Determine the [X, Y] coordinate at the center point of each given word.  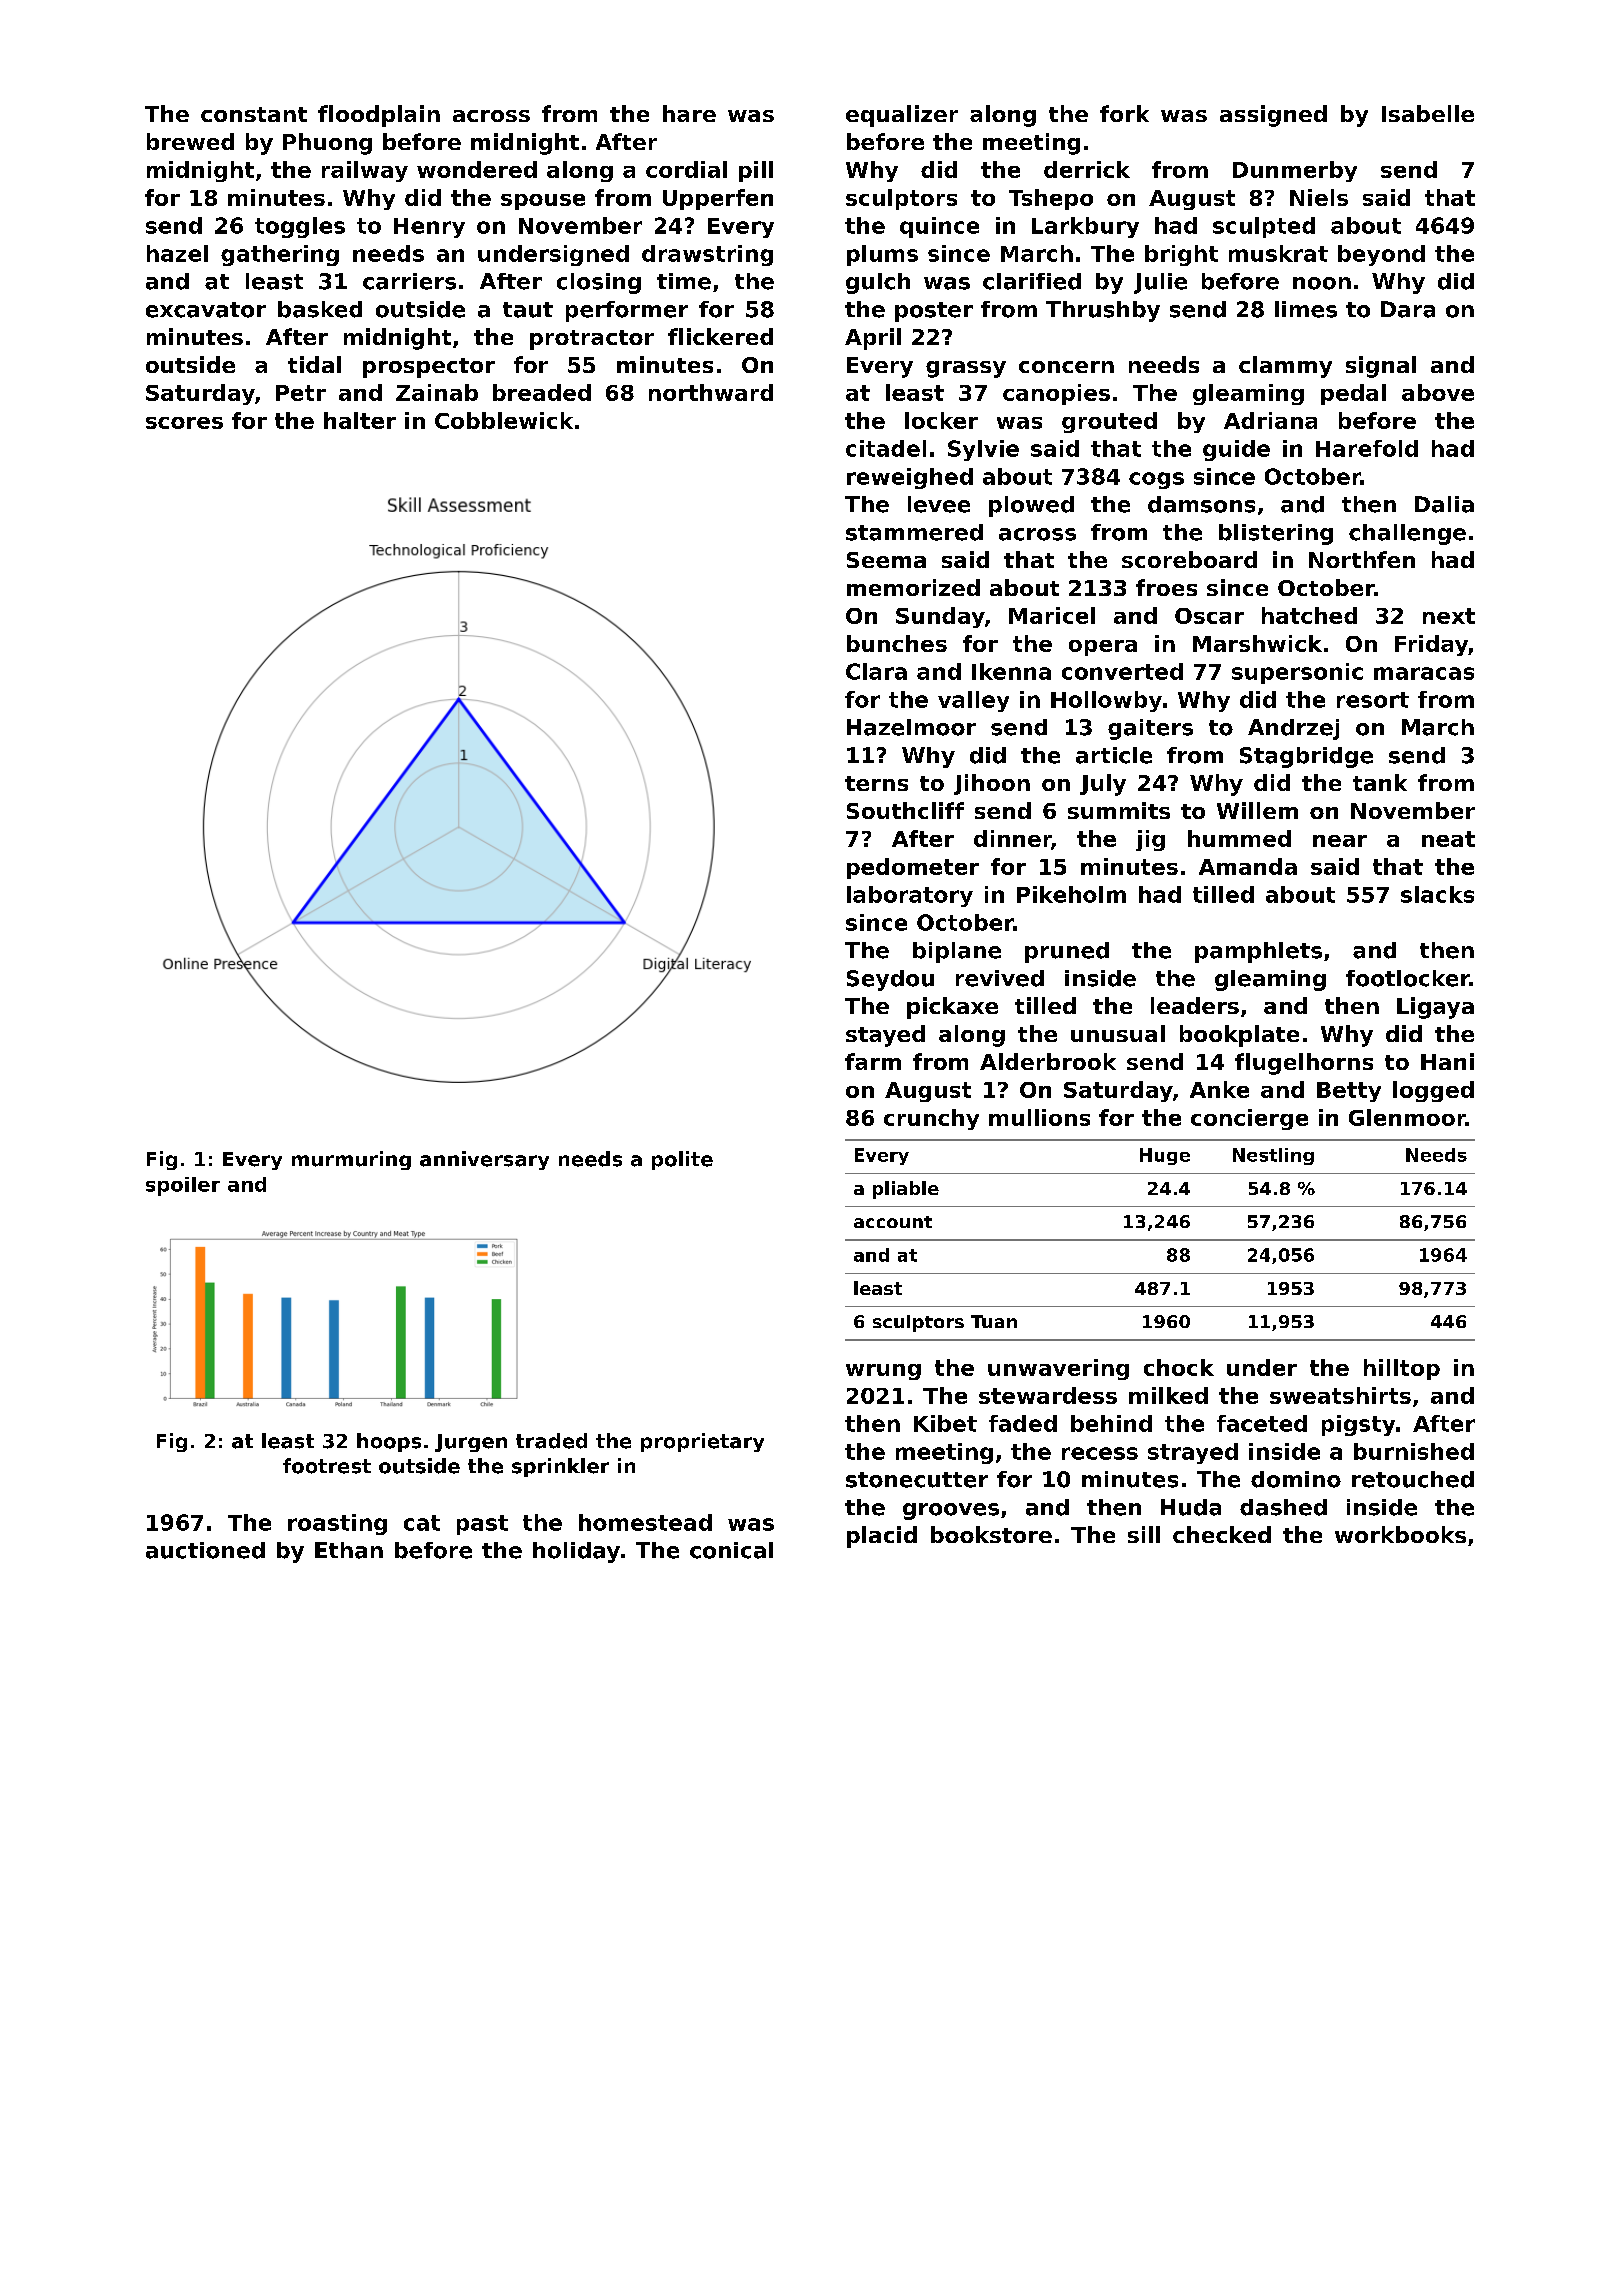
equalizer [902, 116]
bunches [897, 643]
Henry [429, 228]
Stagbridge [1306, 757]
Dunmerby [1295, 171]
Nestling [1273, 1156]
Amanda [1248, 866]
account [893, 1222]
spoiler [183, 1186]
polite [682, 1160]
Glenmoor [1407, 1117]
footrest [327, 1466]
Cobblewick [504, 420]
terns [876, 783]
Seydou [890, 980]
